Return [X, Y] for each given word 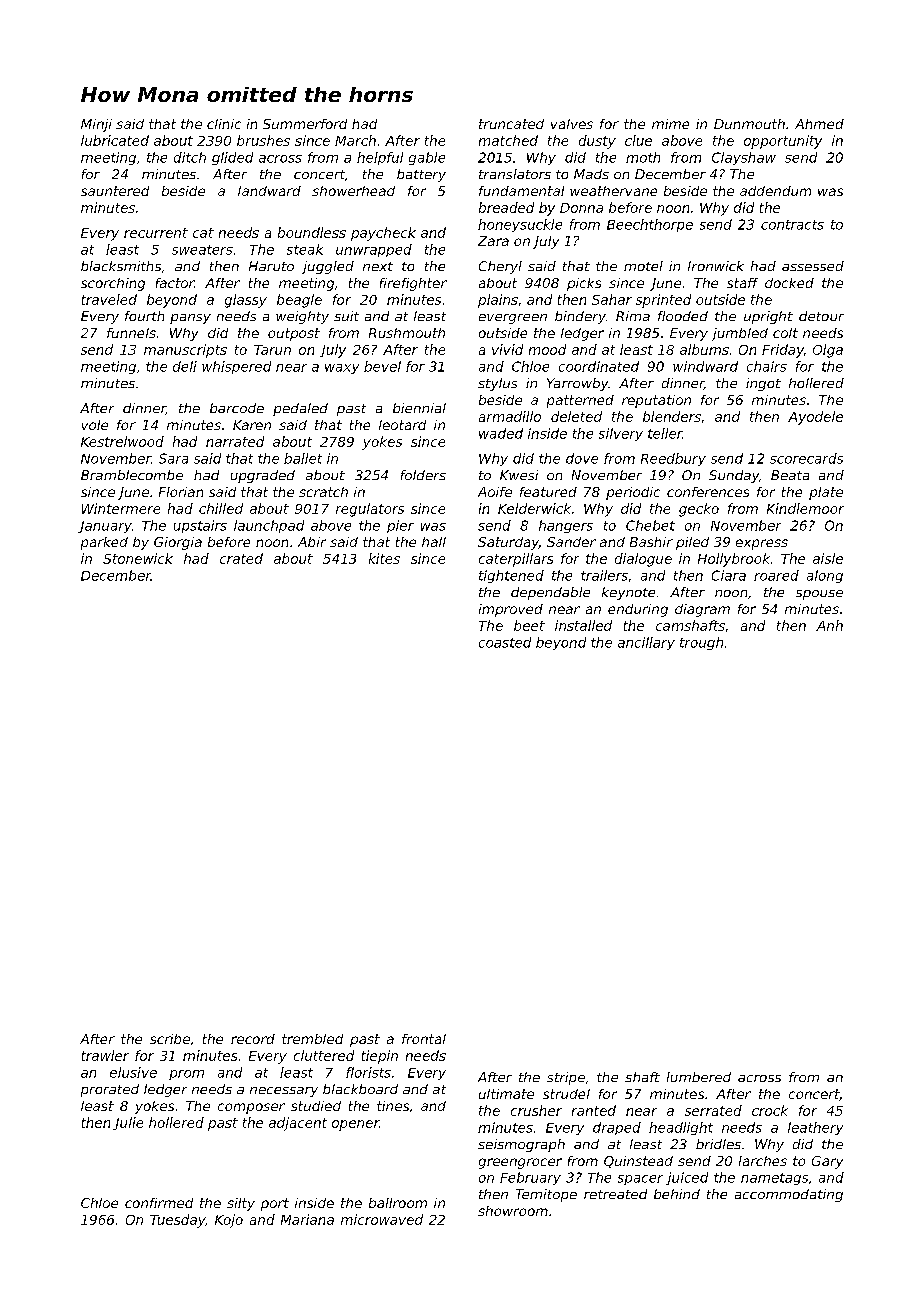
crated [241, 558]
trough [701, 643]
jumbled [740, 334]
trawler [105, 1055]
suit [346, 316]
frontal [424, 1039]
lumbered [699, 1077]
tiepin [380, 1057]
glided [232, 158]
